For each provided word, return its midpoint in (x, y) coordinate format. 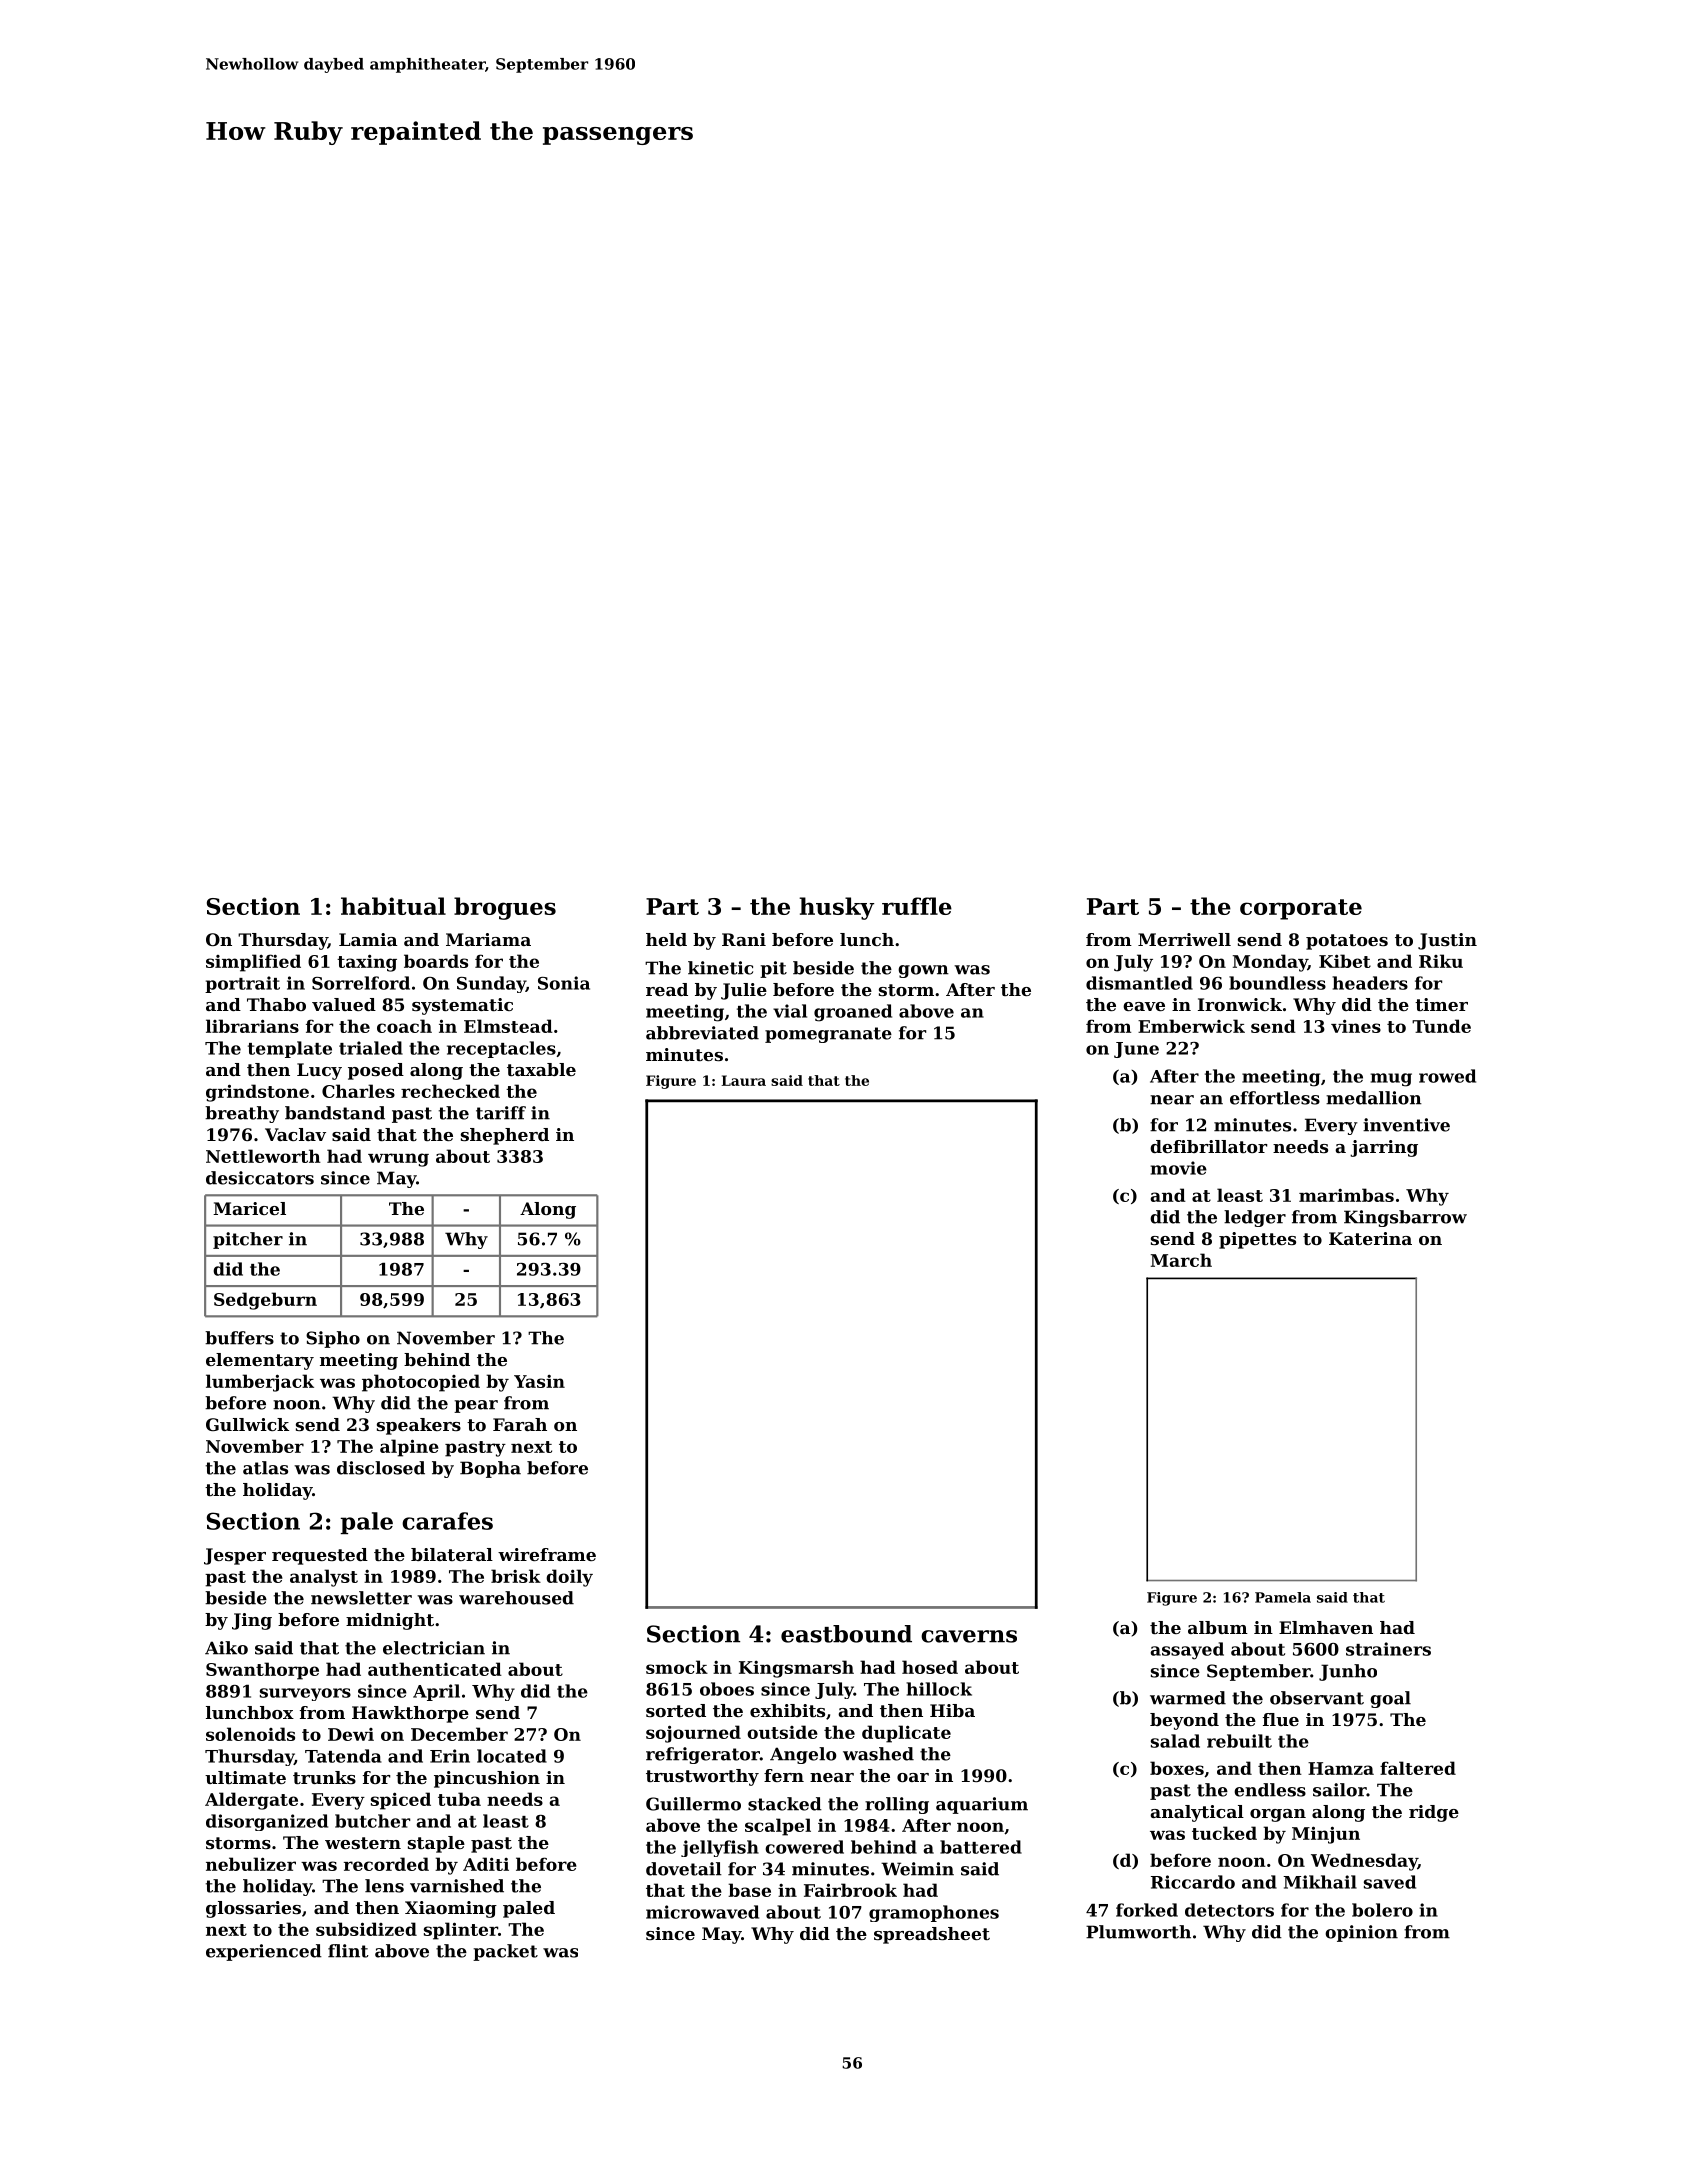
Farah (520, 1424)
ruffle (917, 906)
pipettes (1257, 1240)
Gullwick (247, 1424)
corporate (1301, 909)
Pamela (1283, 1597)
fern (784, 1775)
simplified (253, 963)
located (512, 1756)
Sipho (333, 1339)
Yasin (539, 1381)
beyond (1184, 1721)
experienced (264, 1952)
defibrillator (1208, 1146)
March (1181, 1260)
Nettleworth (263, 1156)
